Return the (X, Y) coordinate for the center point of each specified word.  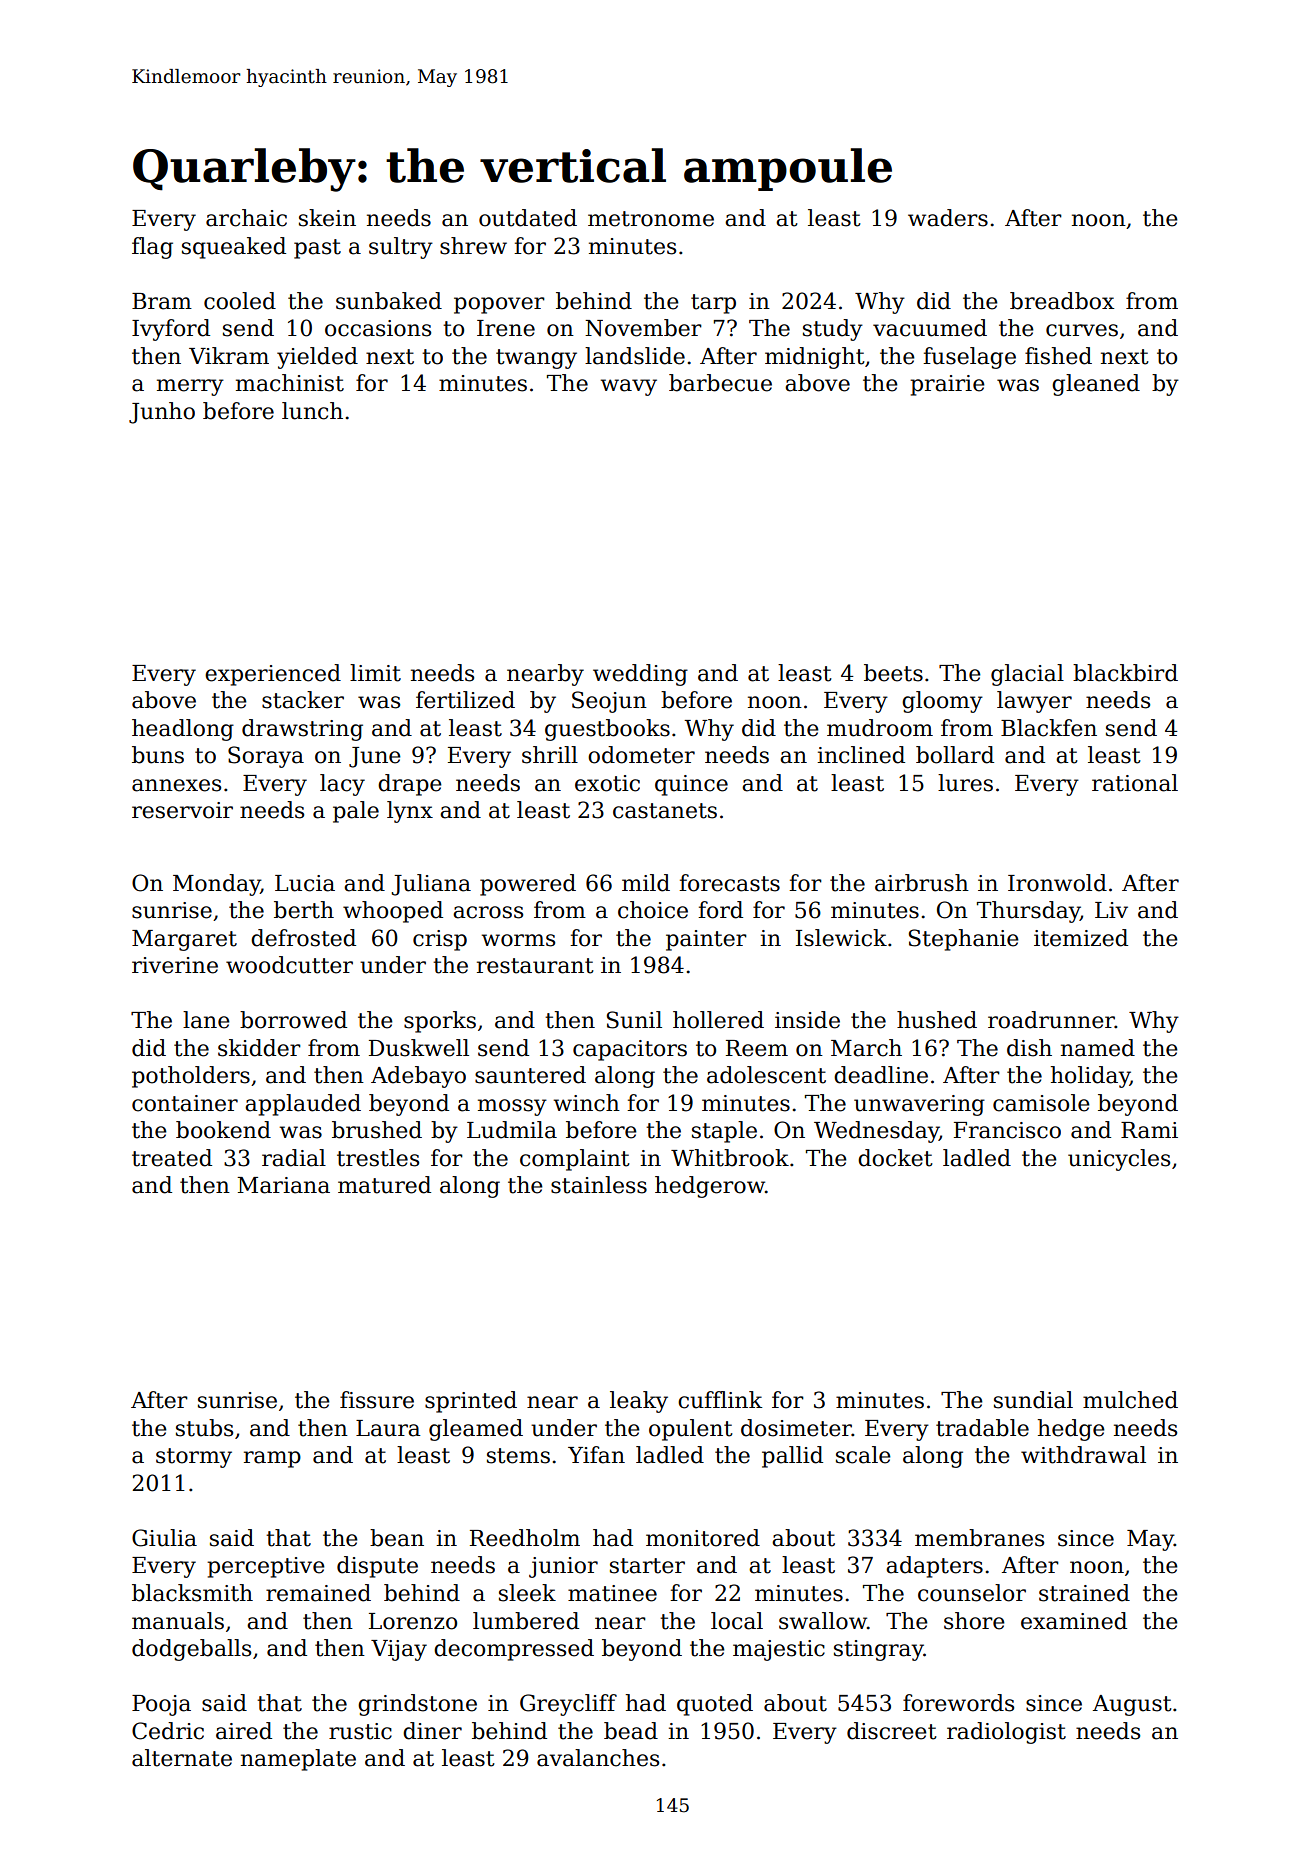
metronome (651, 219)
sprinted (471, 1402)
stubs (204, 1428)
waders (948, 218)
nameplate (298, 1760)
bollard (955, 755)
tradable (982, 1428)
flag (152, 248)
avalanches (598, 1758)
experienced (273, 675)
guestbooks (607, 730)
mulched (1130, 1400)
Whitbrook (730, 1158)
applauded (303, 1105)
